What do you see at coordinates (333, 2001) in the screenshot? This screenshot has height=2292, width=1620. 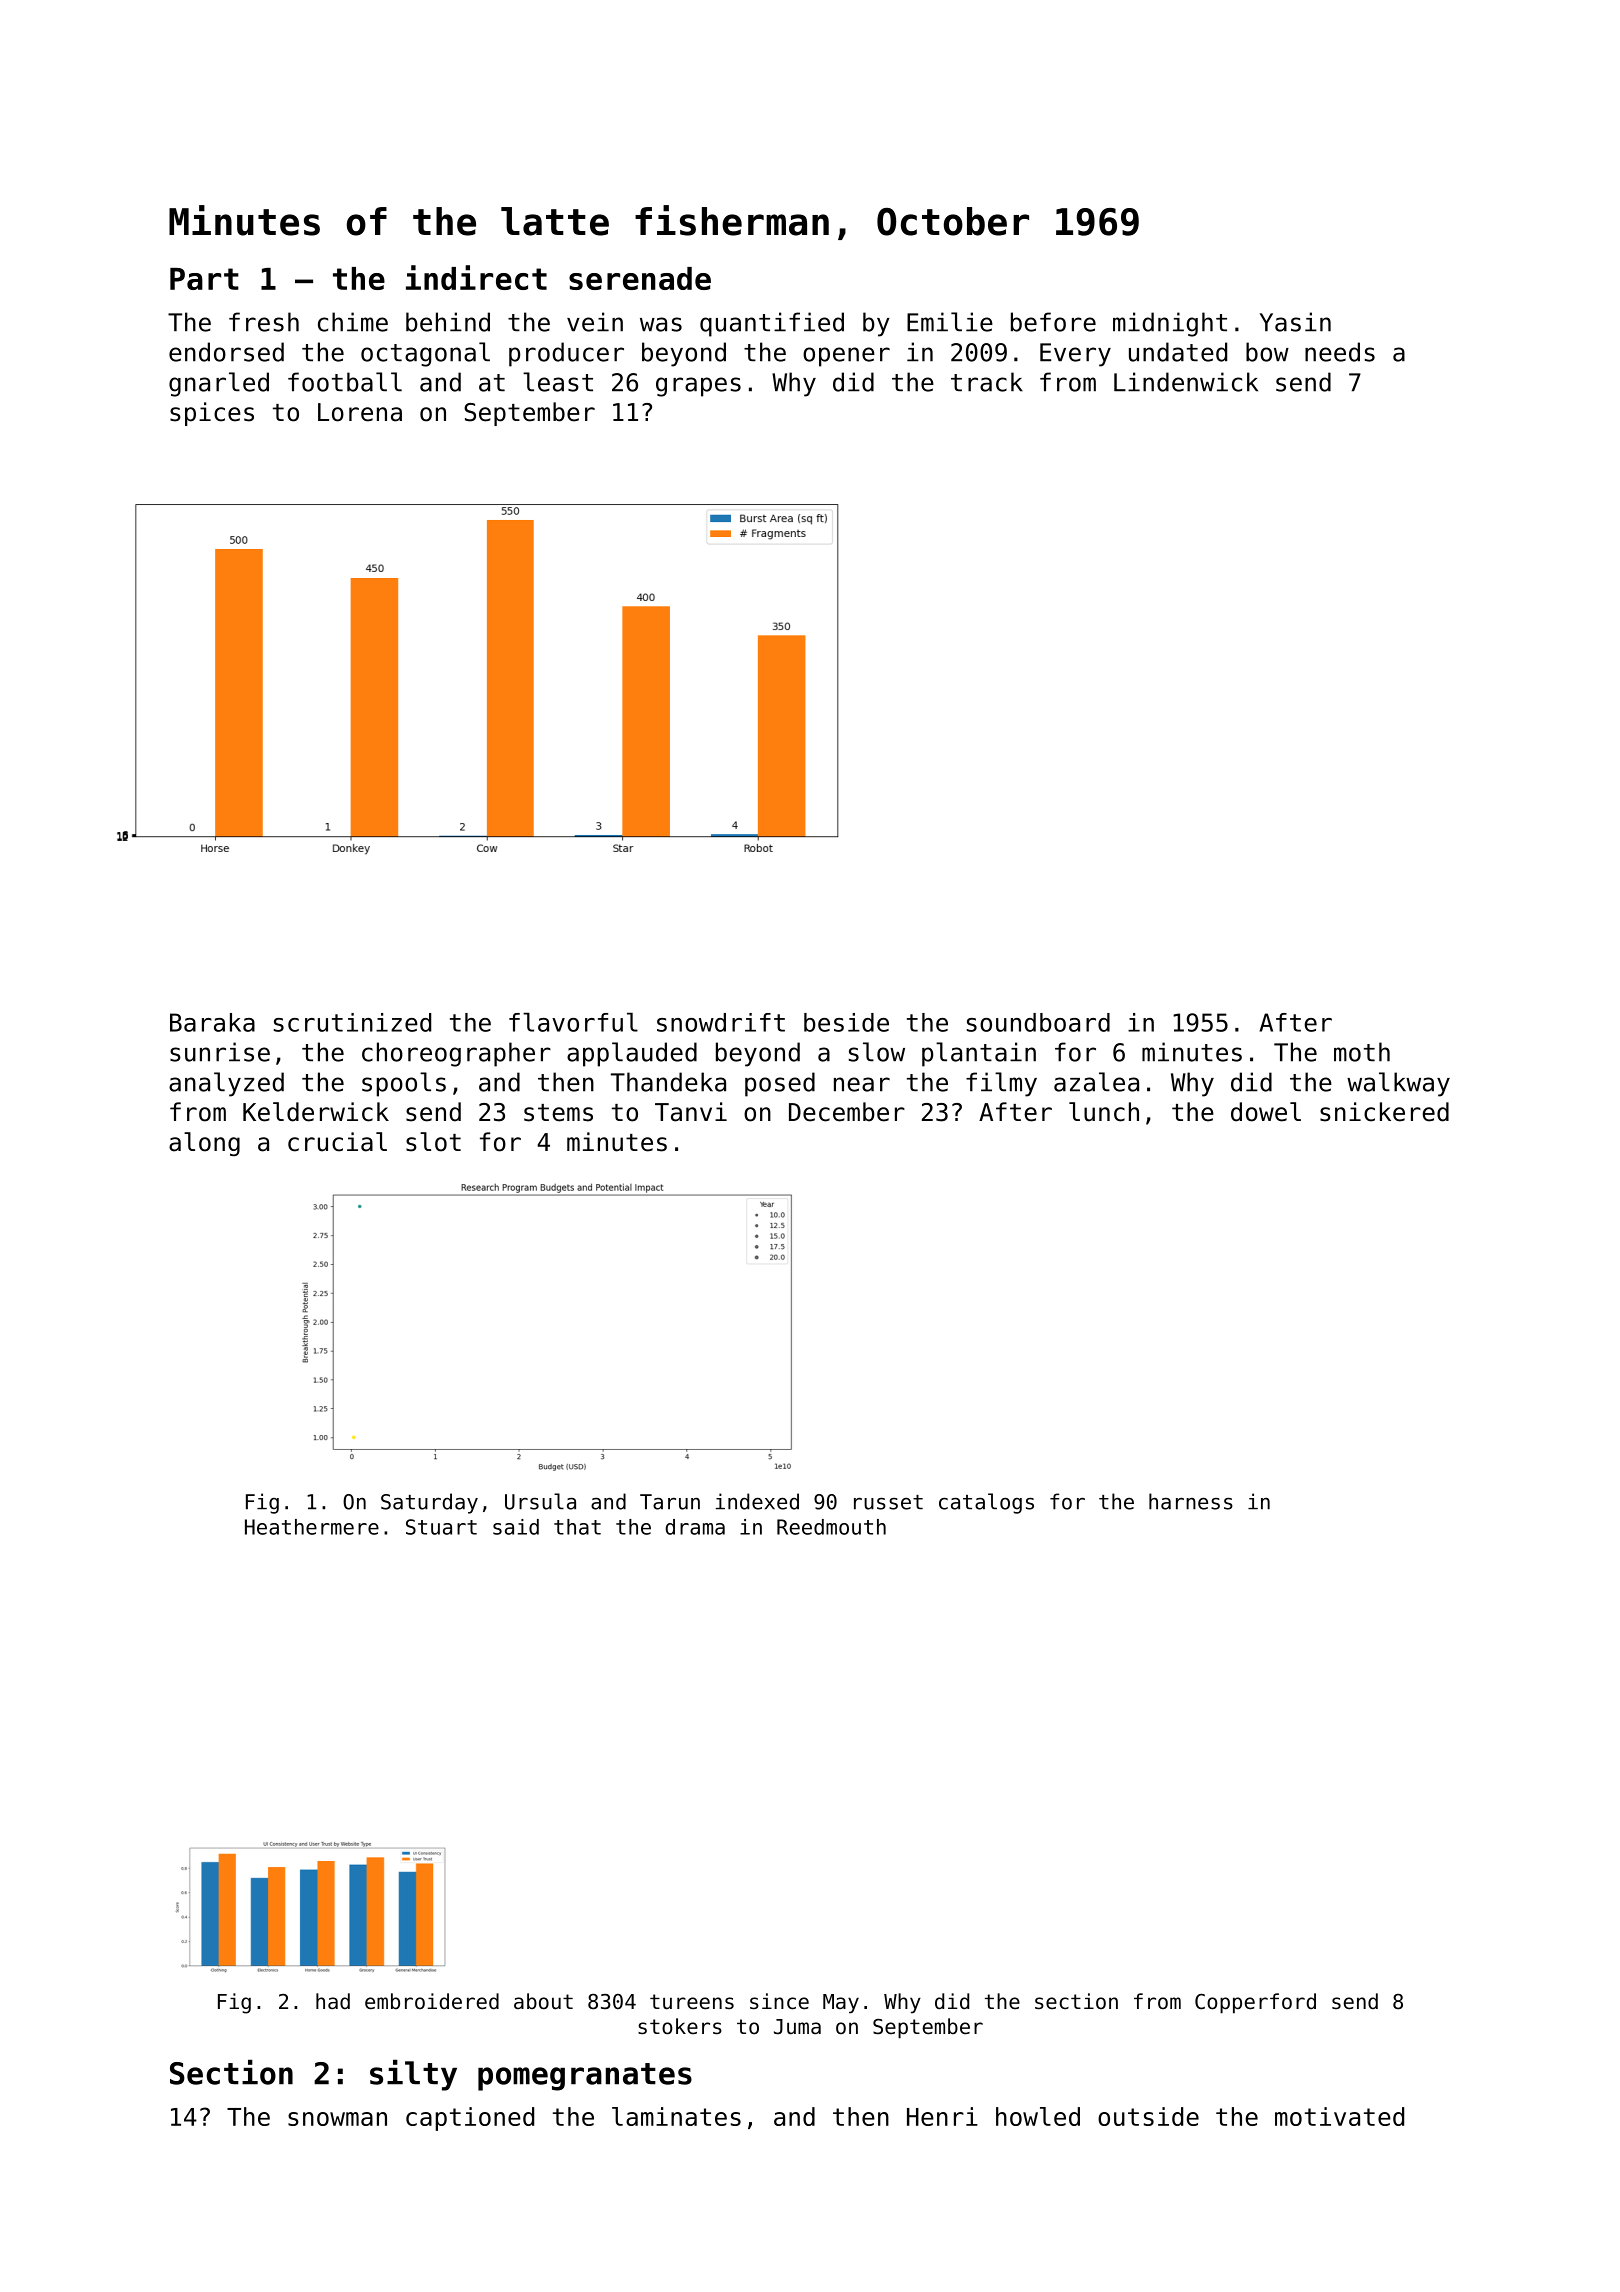 I see `had` at bounding box center [333, 2001].
